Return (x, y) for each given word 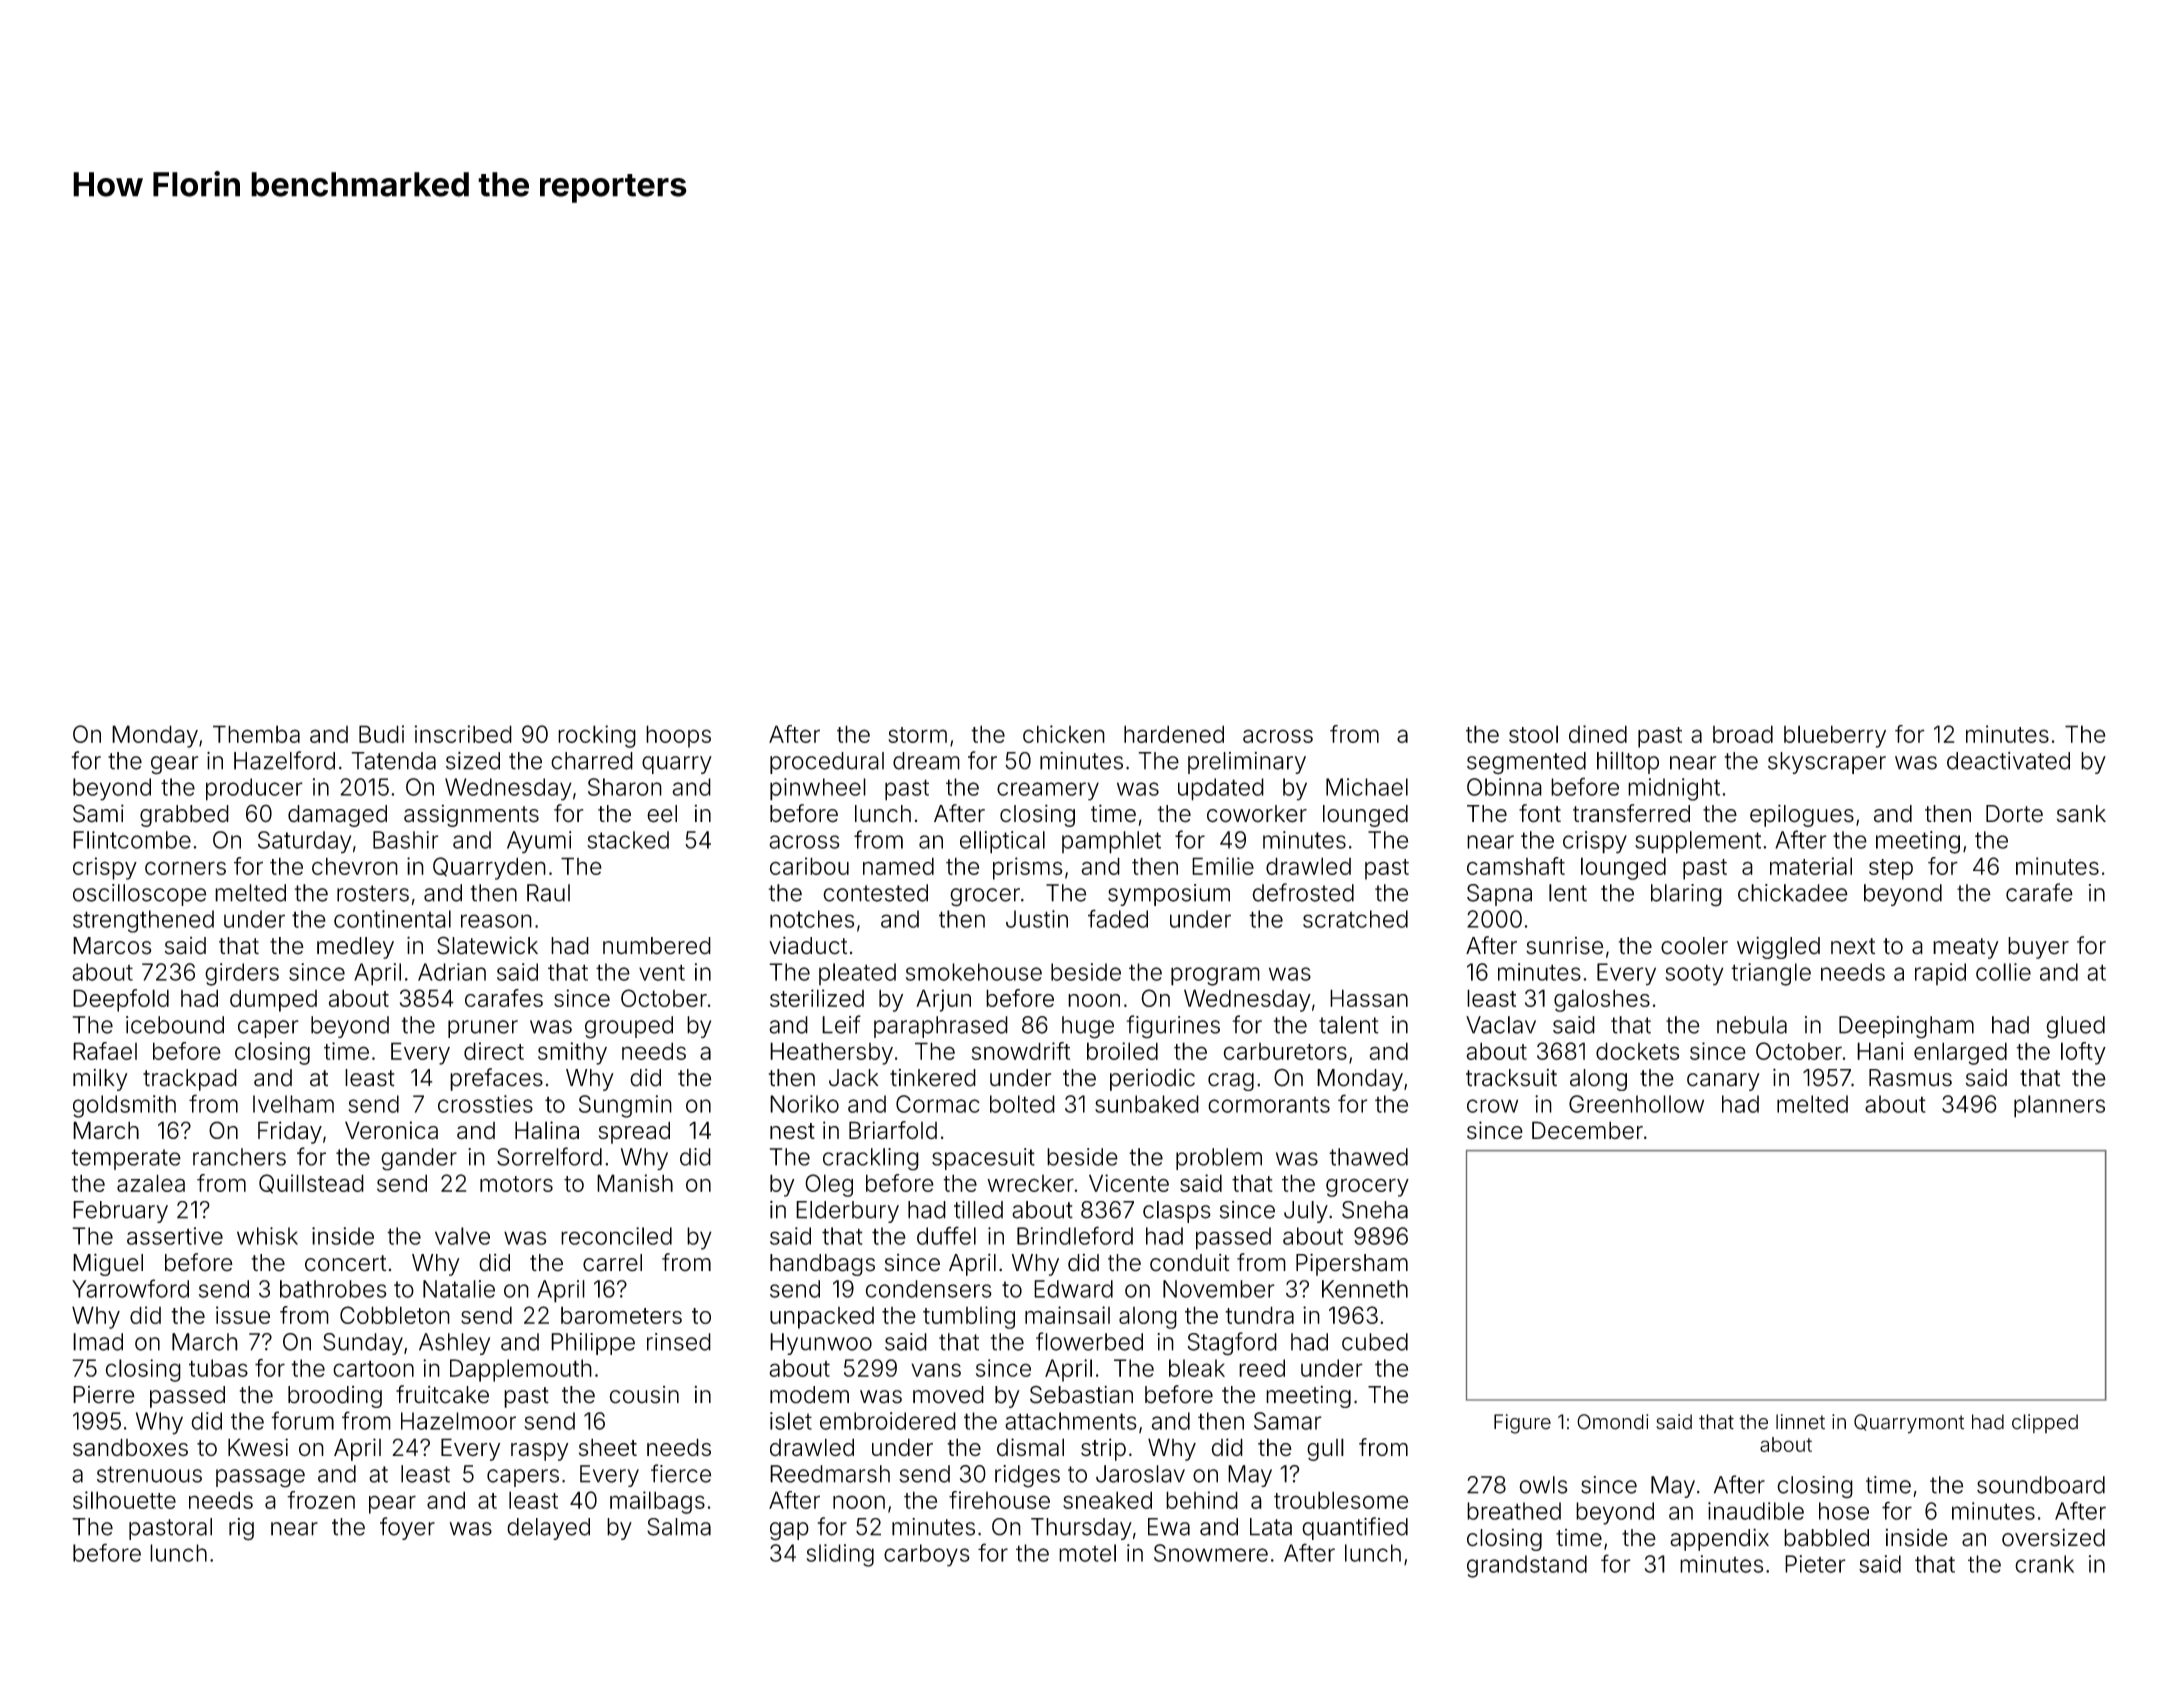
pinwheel (818, 789)
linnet (1800, 1422)
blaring (1686, 895)
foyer (407, 1528)
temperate (126, 1159)
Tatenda (393, 761)
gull (1325, 1449)
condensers (929, 1289)
